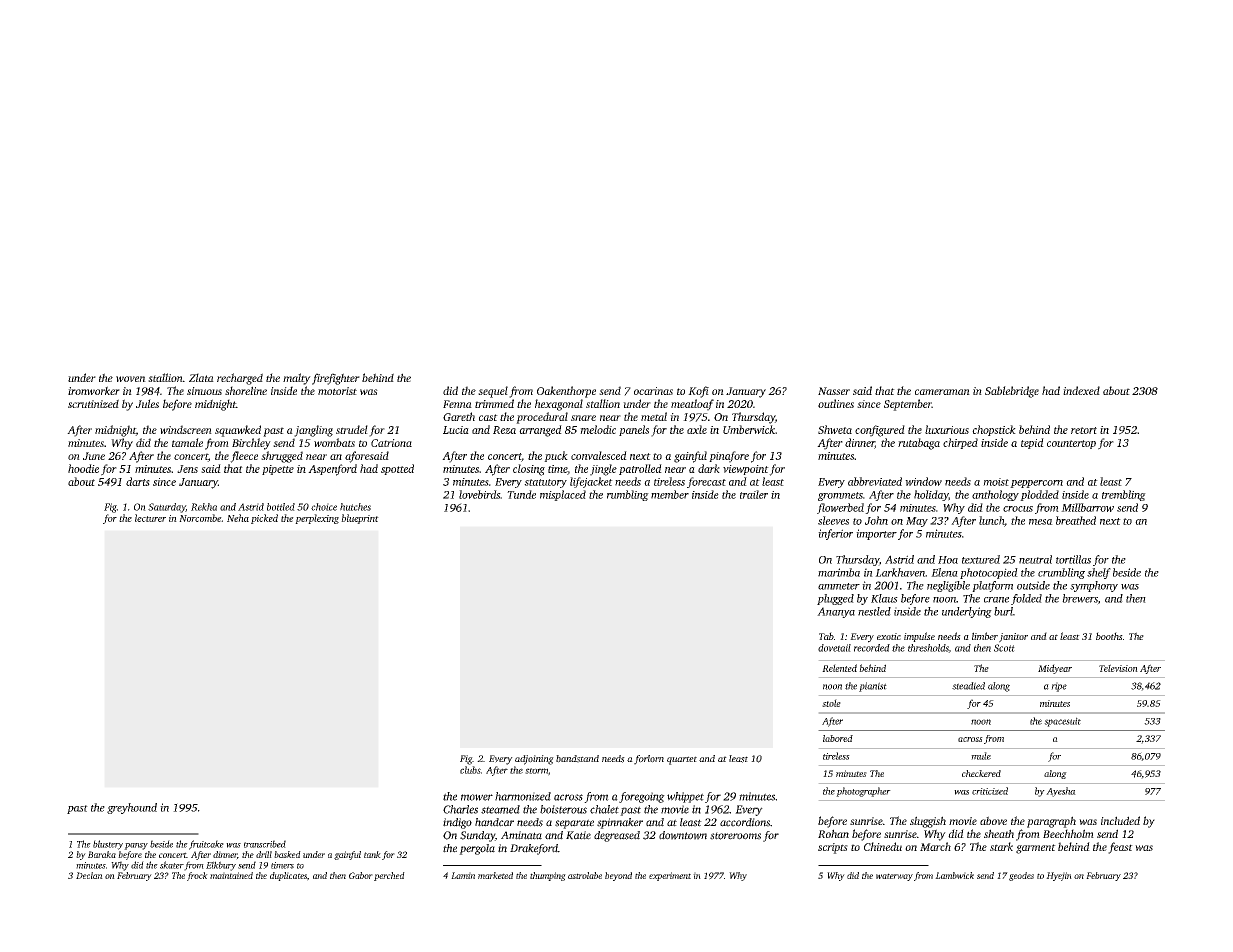  Describe the element at coordinates (548, 876) in the image. I see `thumping` at that location.
